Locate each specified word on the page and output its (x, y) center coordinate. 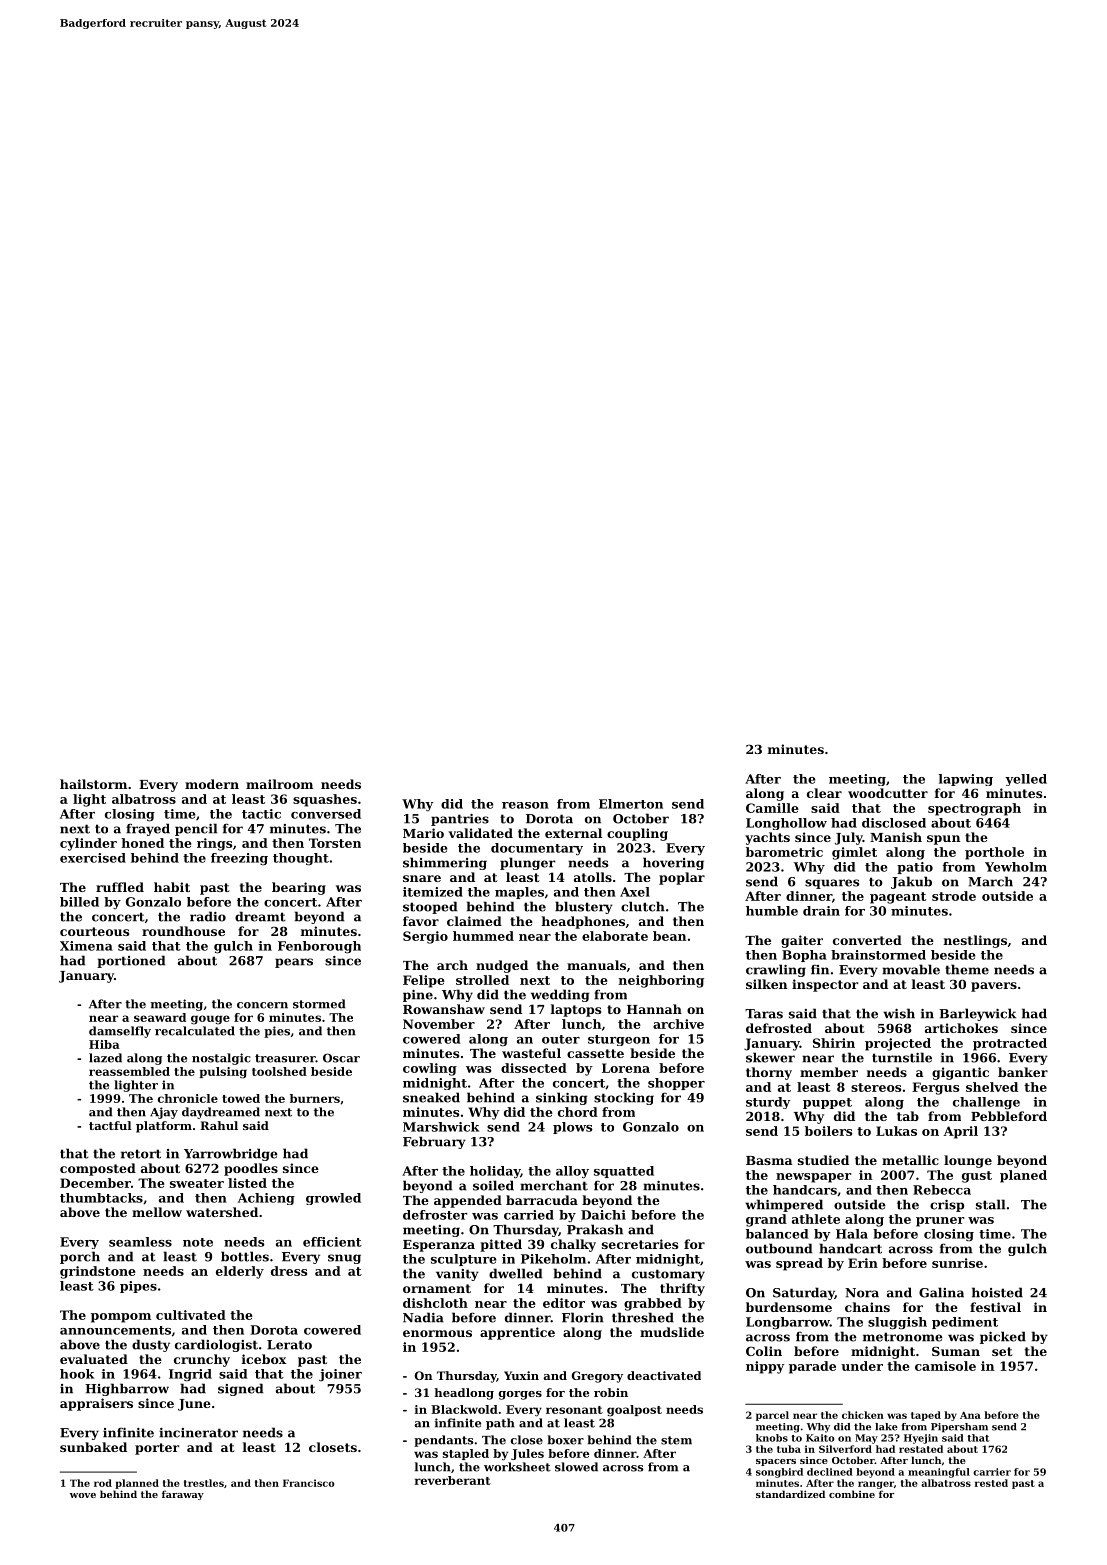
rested (991, 1483)
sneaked (431, 1097)
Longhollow (786, 824)
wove (83, 1495)
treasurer (285, 1058)
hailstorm (93, 784)
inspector (825, 985)
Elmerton (631, 804)
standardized (790, 1494)
